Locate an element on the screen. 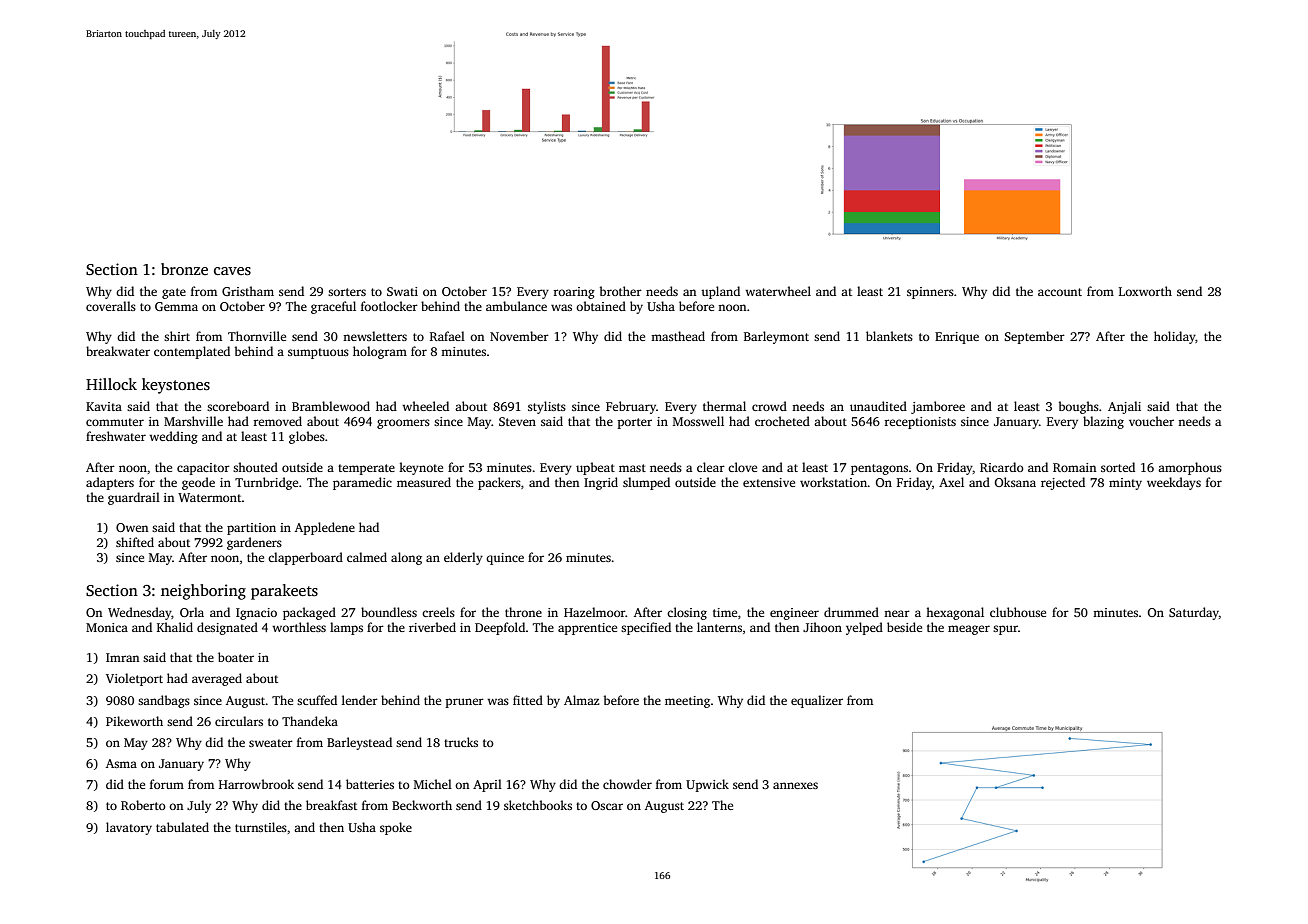  upland is located at coordinates (720, 292).
